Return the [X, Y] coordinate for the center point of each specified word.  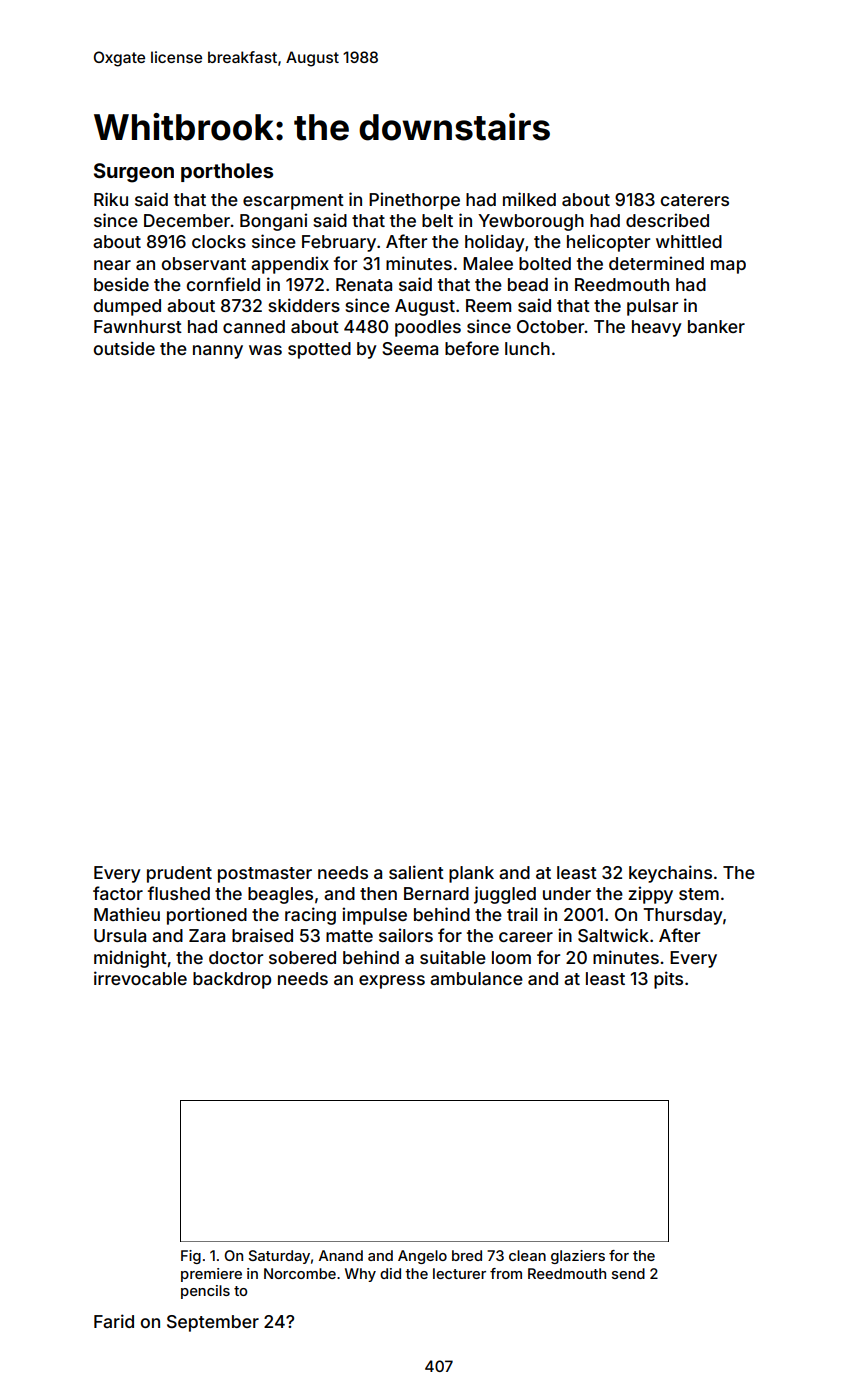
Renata [364, 284]
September [213, 1323]
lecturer [459, 1273]
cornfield [223, 284]
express [392, 982]
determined [656, 263]
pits [668, 980]
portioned [207, 916]
